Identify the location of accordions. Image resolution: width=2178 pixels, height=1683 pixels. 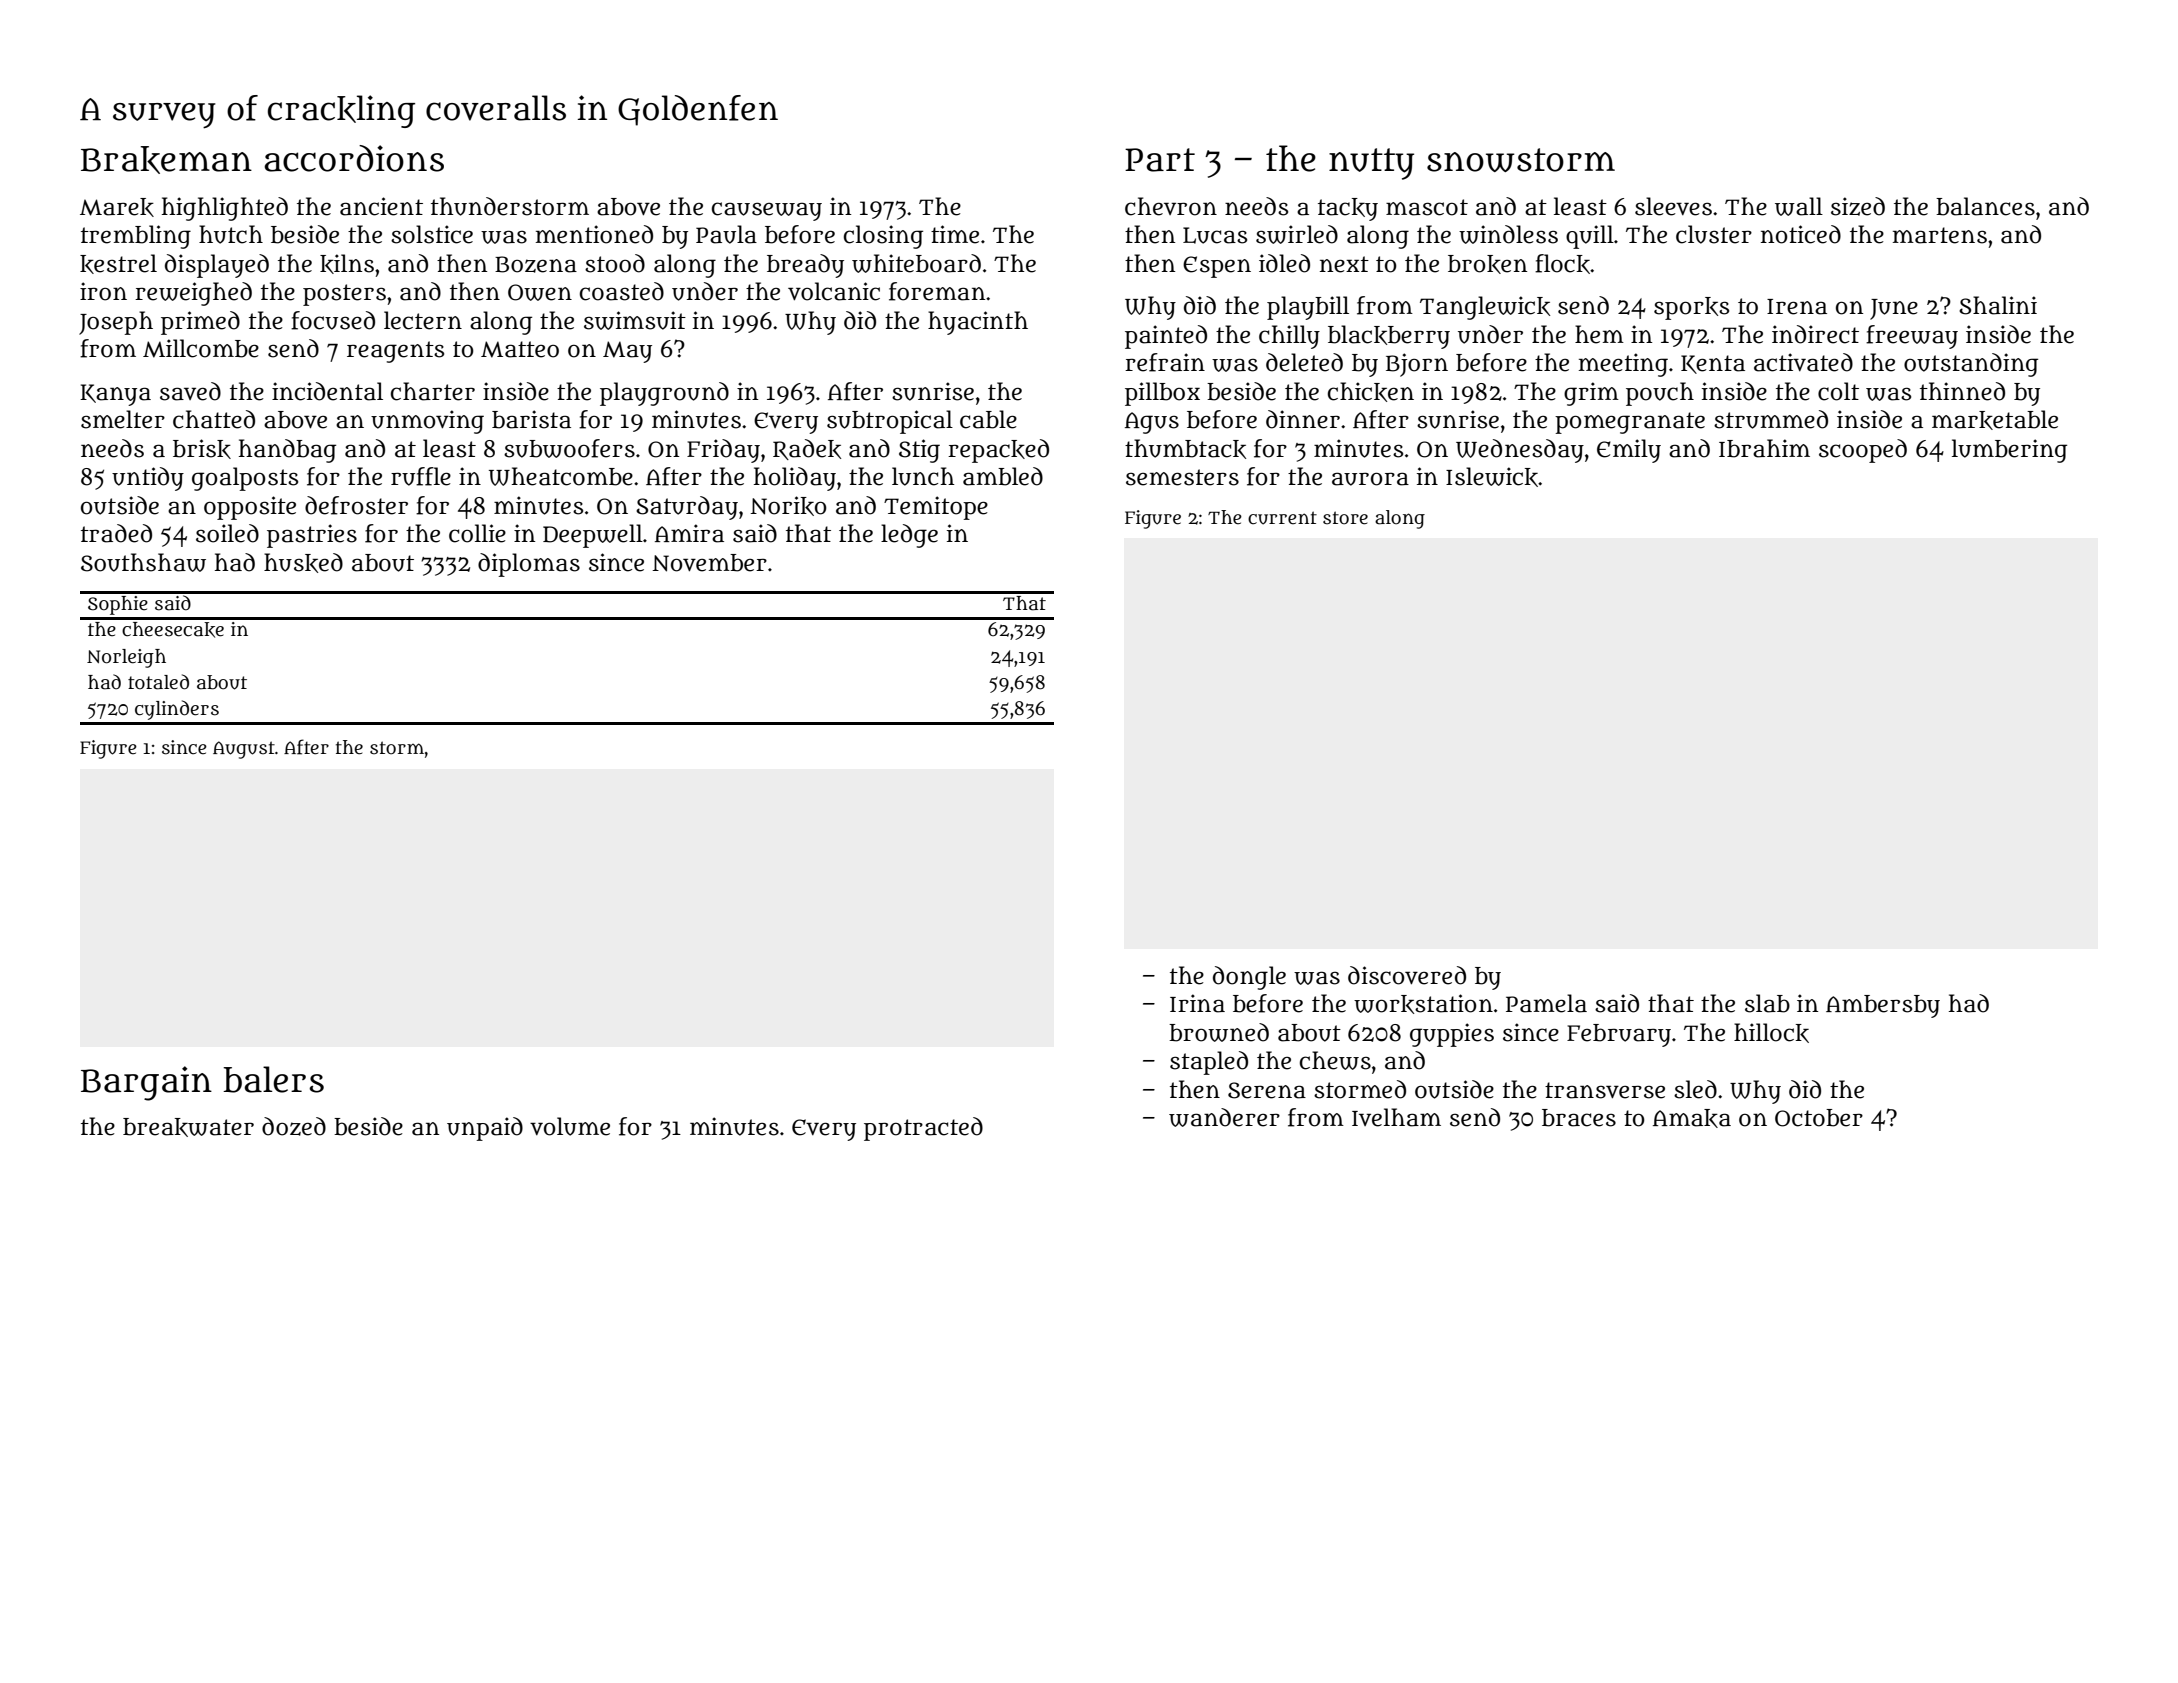
(354, 158).
